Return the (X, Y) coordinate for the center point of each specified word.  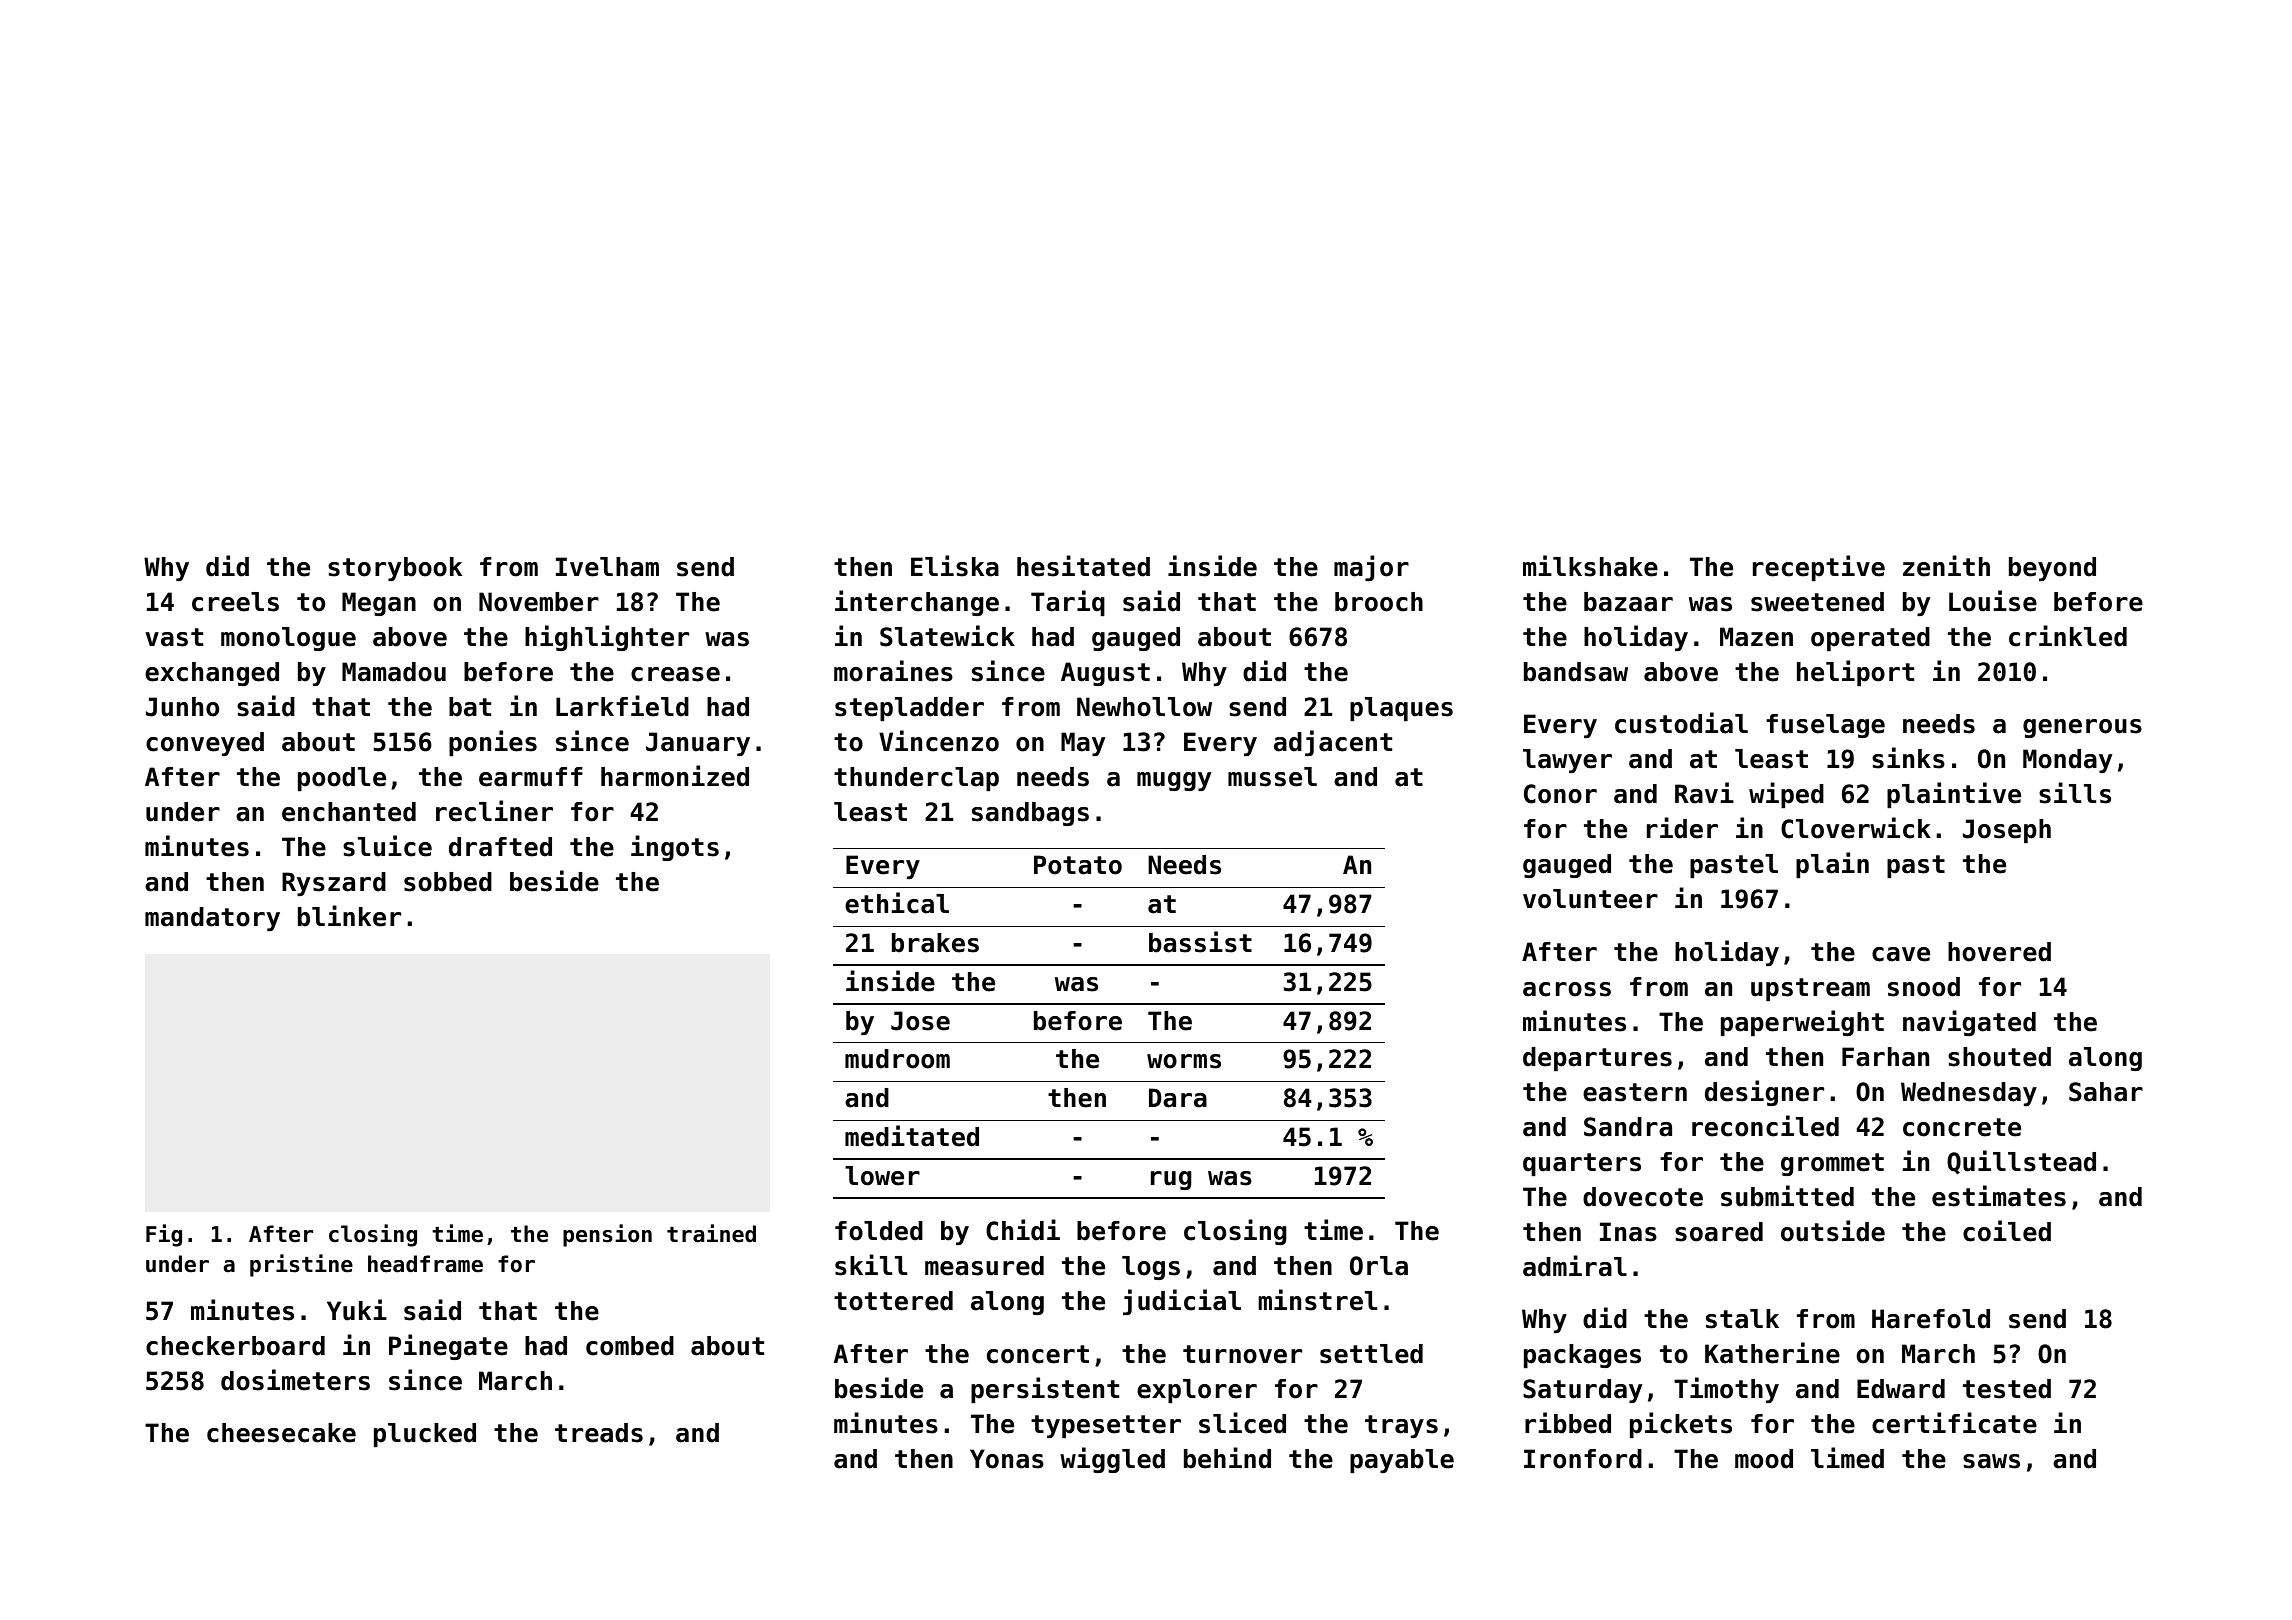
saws (1991, 1461)
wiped (1786, 795)
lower (882, 1176)
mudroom (897, 1059)
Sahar (2106, 1092)
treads (599, 1433)
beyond (2052, 569)
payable (1402, 1461)
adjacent (1333, 743)
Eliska (955, 566)
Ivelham (607, 567)
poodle (342, 779)
